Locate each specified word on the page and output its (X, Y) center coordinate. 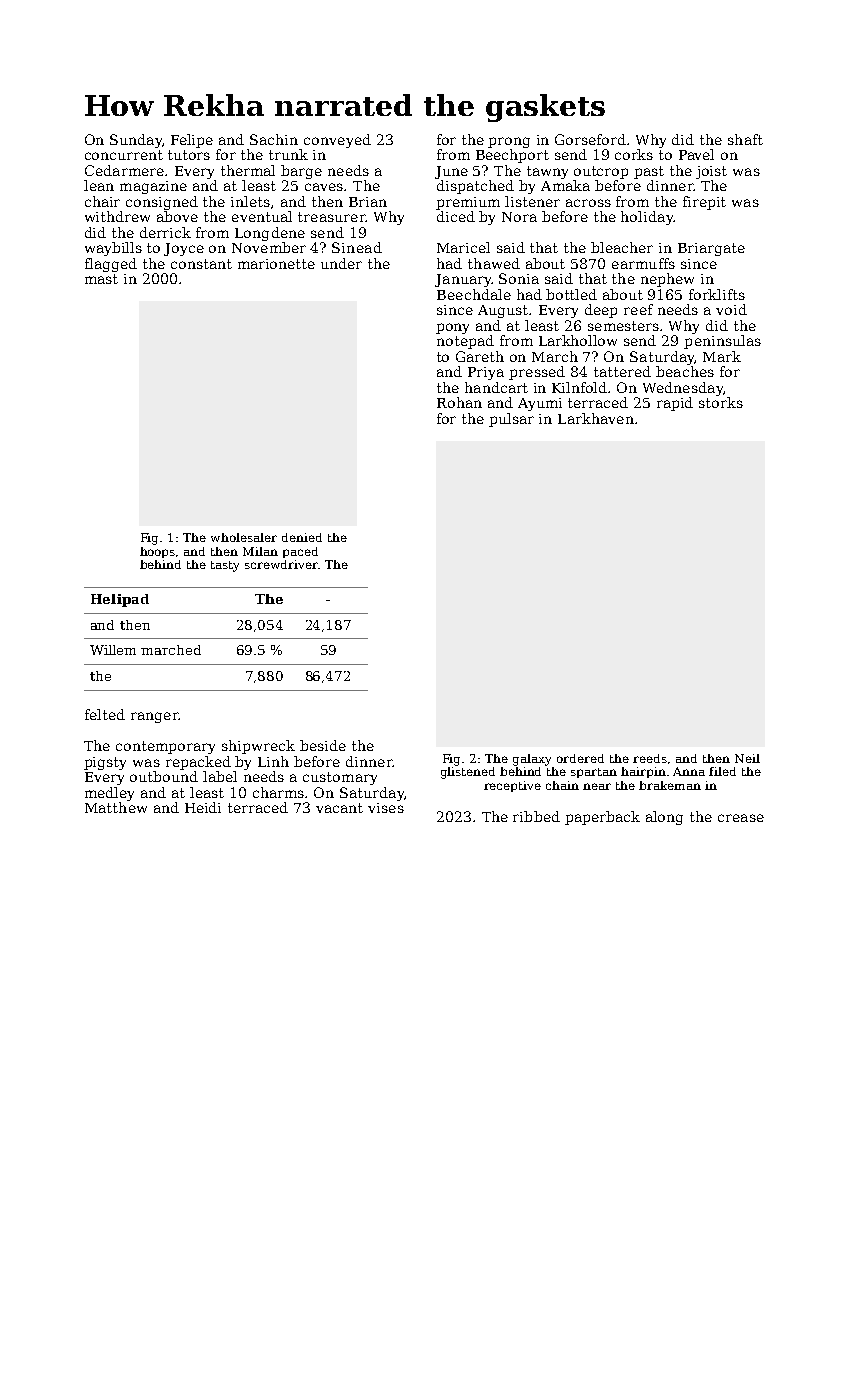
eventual (262, 216)
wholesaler (244, 537)
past (649, 172)
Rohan (459, 402)
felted (105, 714)
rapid (675, 404)
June (451, 172)
